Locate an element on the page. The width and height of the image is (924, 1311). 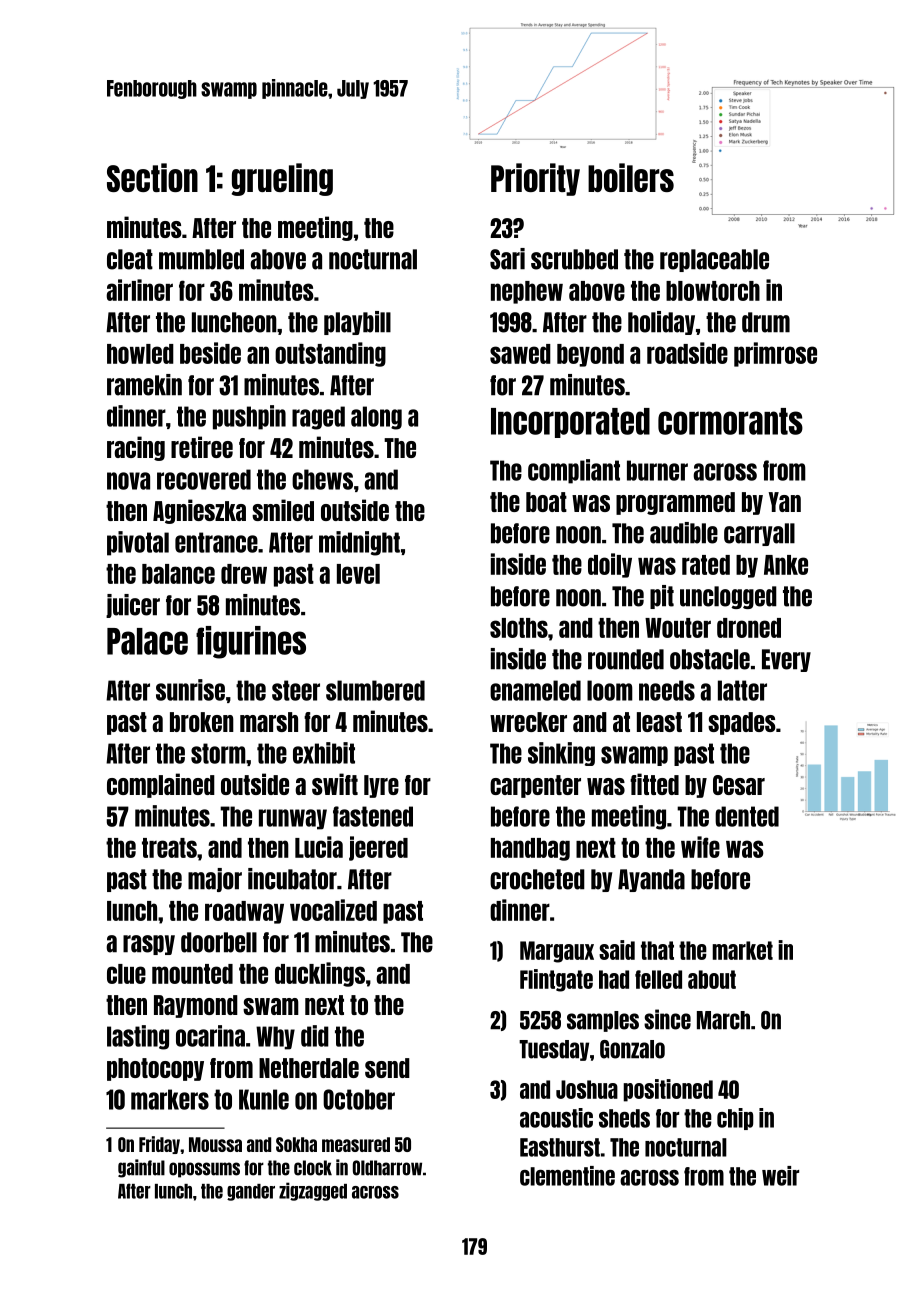
sawed is located at coordinates (520, 354).
